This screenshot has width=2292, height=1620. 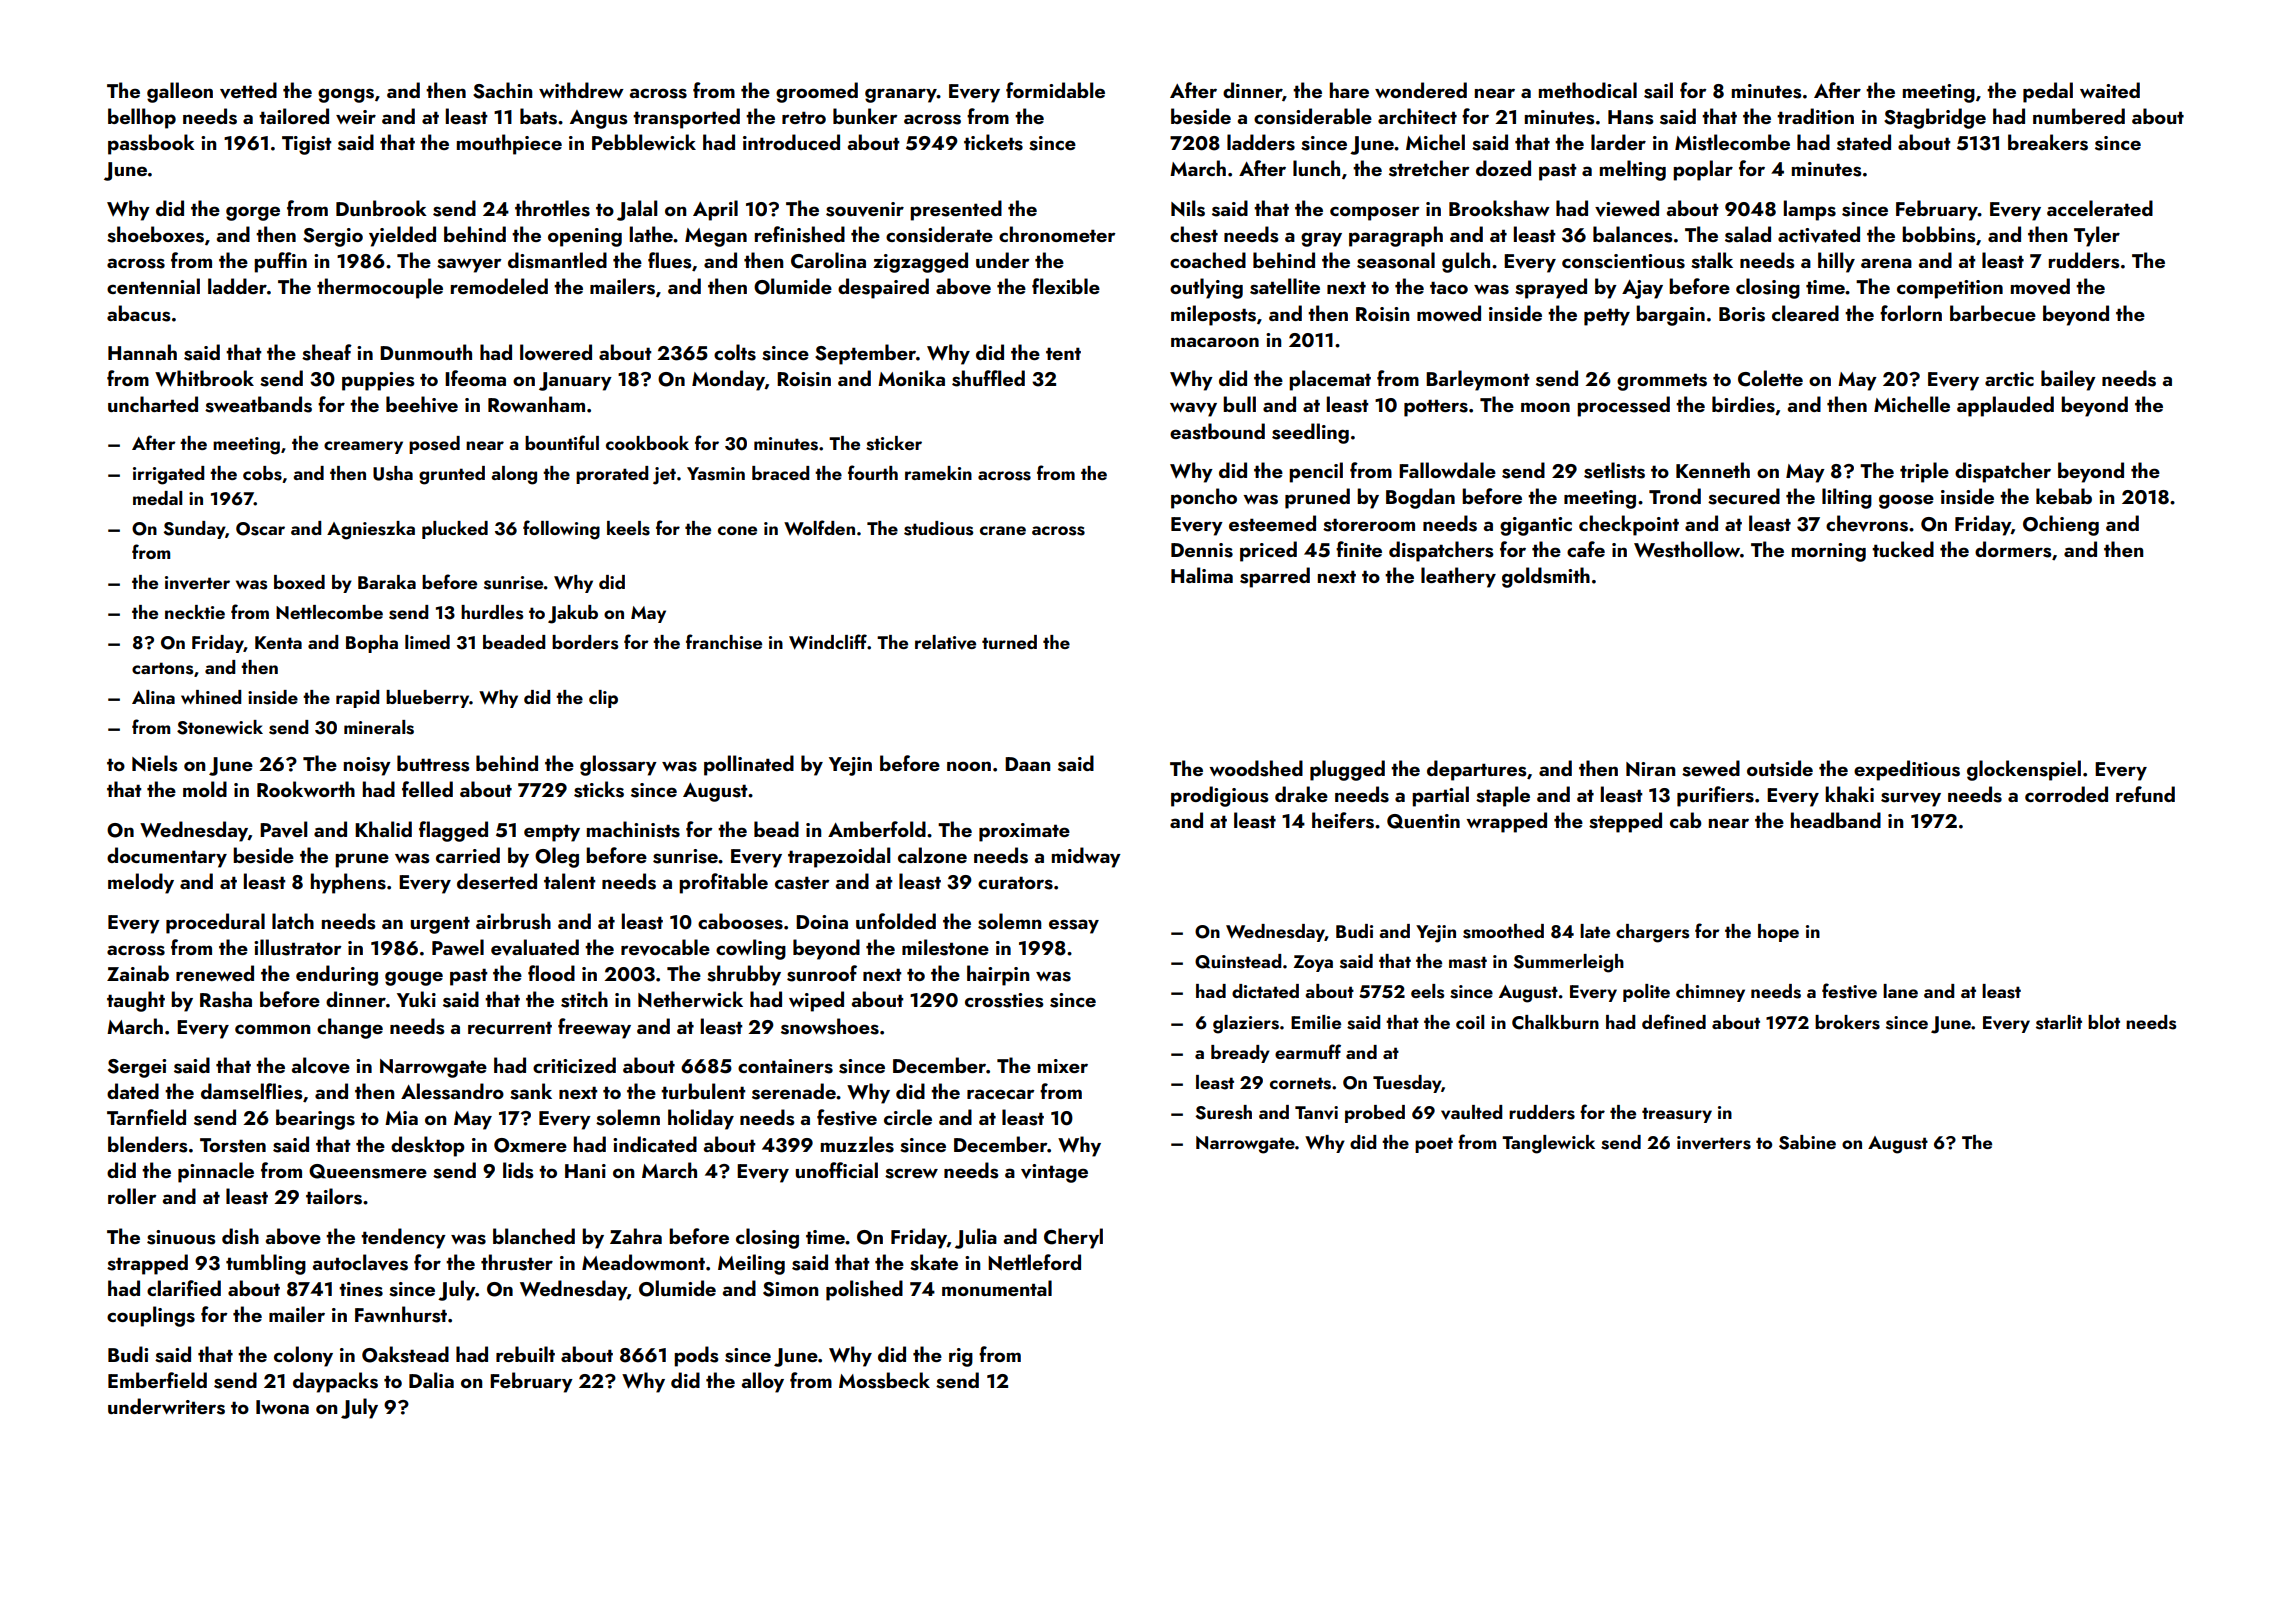 What do you see at coordinates (2110, 90) in the screenshot?
I see `waited` at bounding box center [2110, 90].
